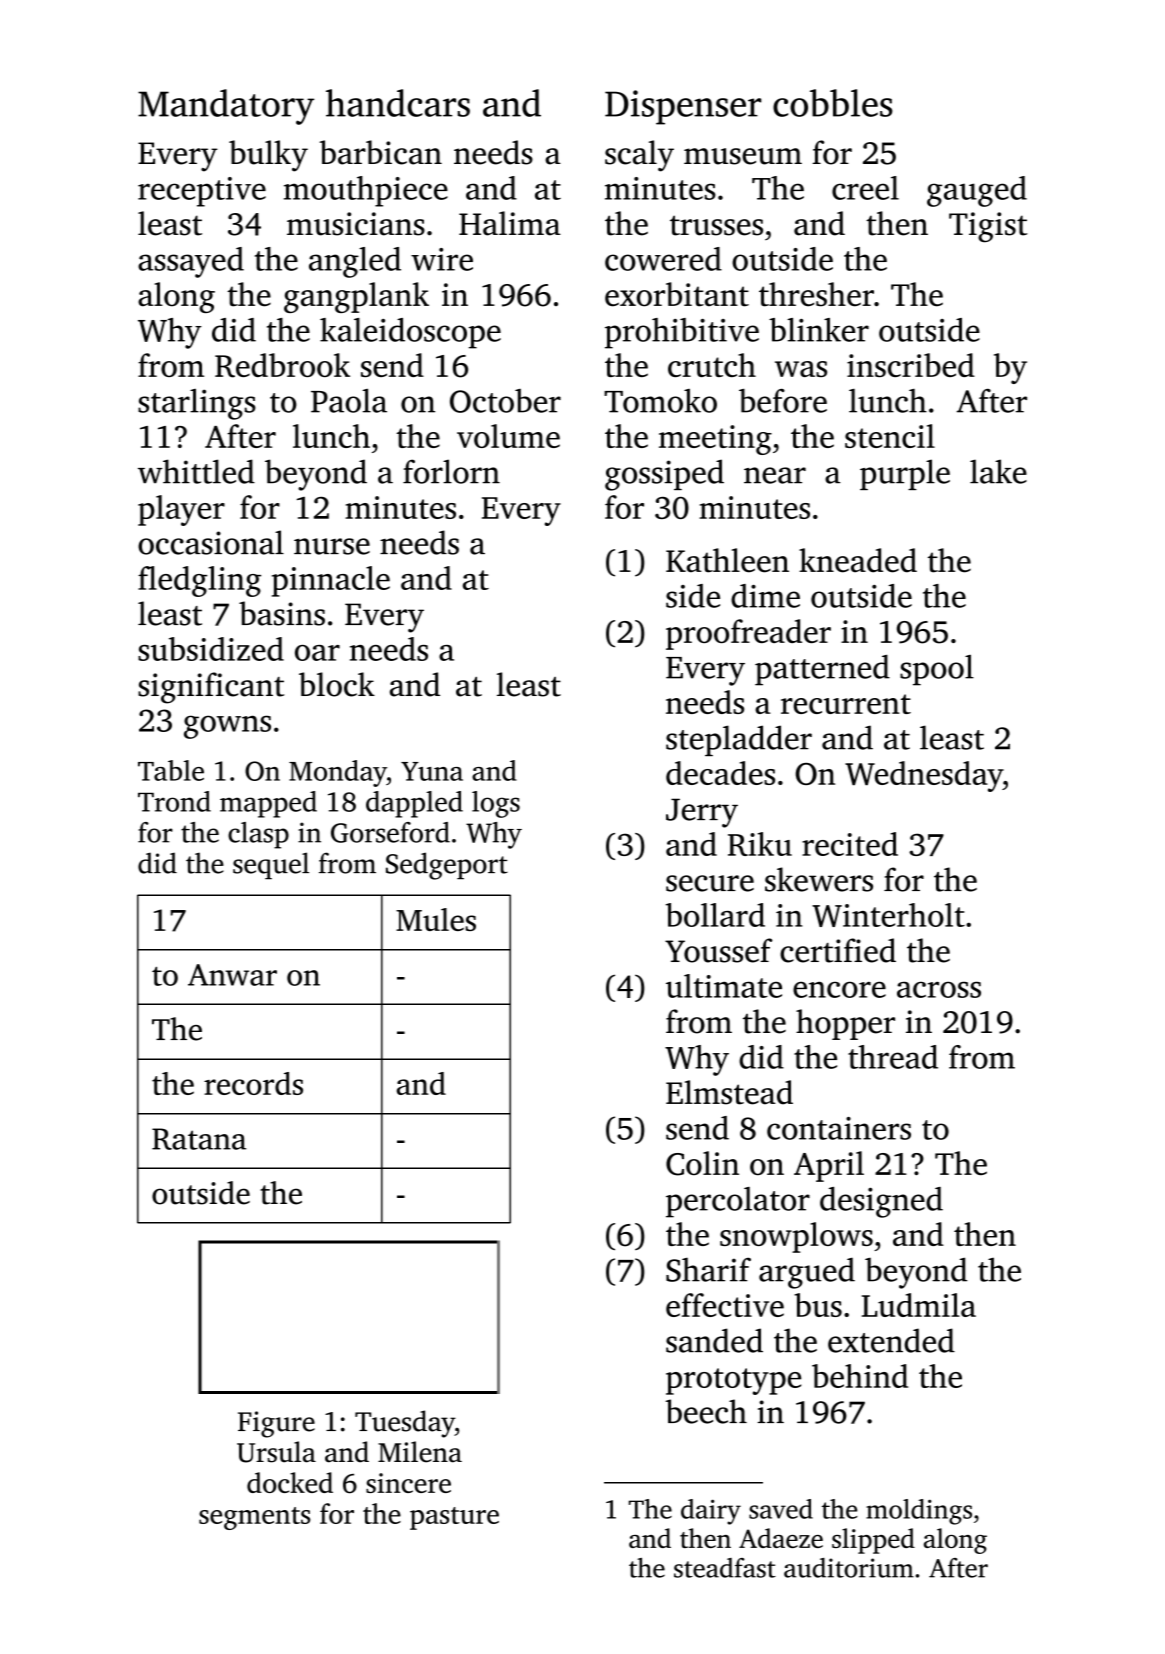 The height and width of the screenshot is (1654, 1165). What do you see at coordinates (510, 223) in the screenshot?
I see `Halima` at bounding box center [510, 223].
